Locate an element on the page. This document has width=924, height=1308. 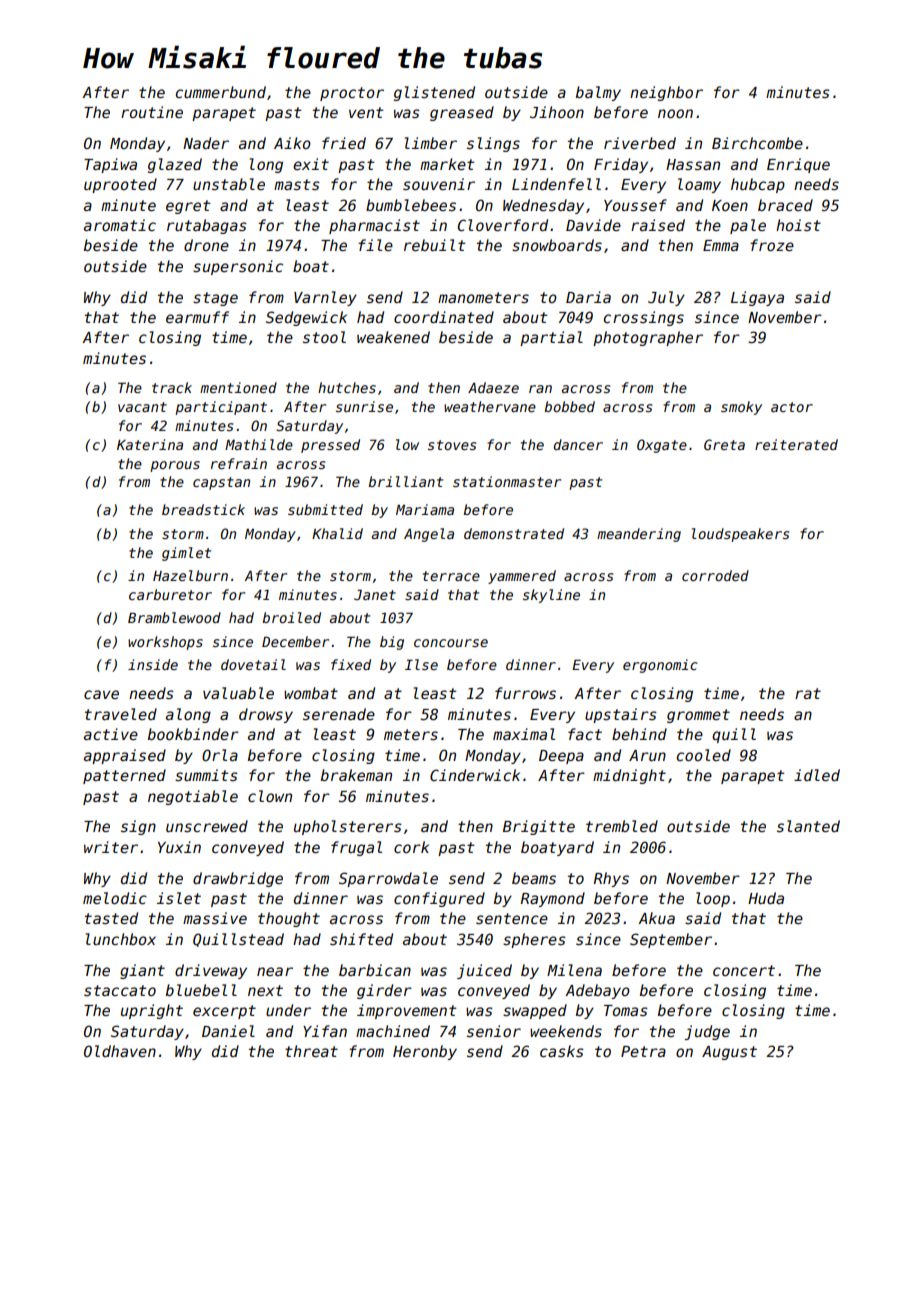
neighbor is located at coordinates (666, 93).
